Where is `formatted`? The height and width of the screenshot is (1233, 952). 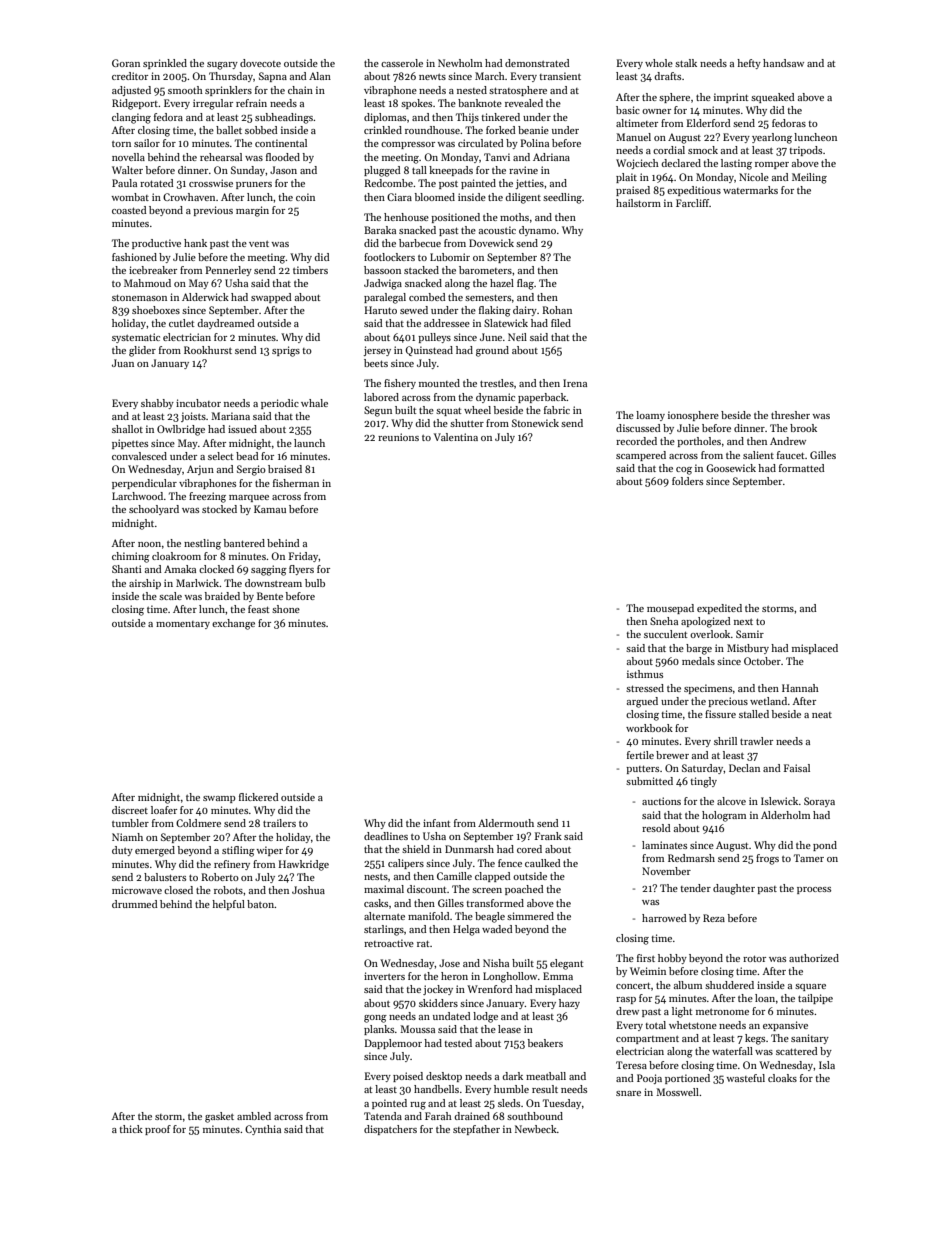 formatted is located at coordinates (802, 468).
